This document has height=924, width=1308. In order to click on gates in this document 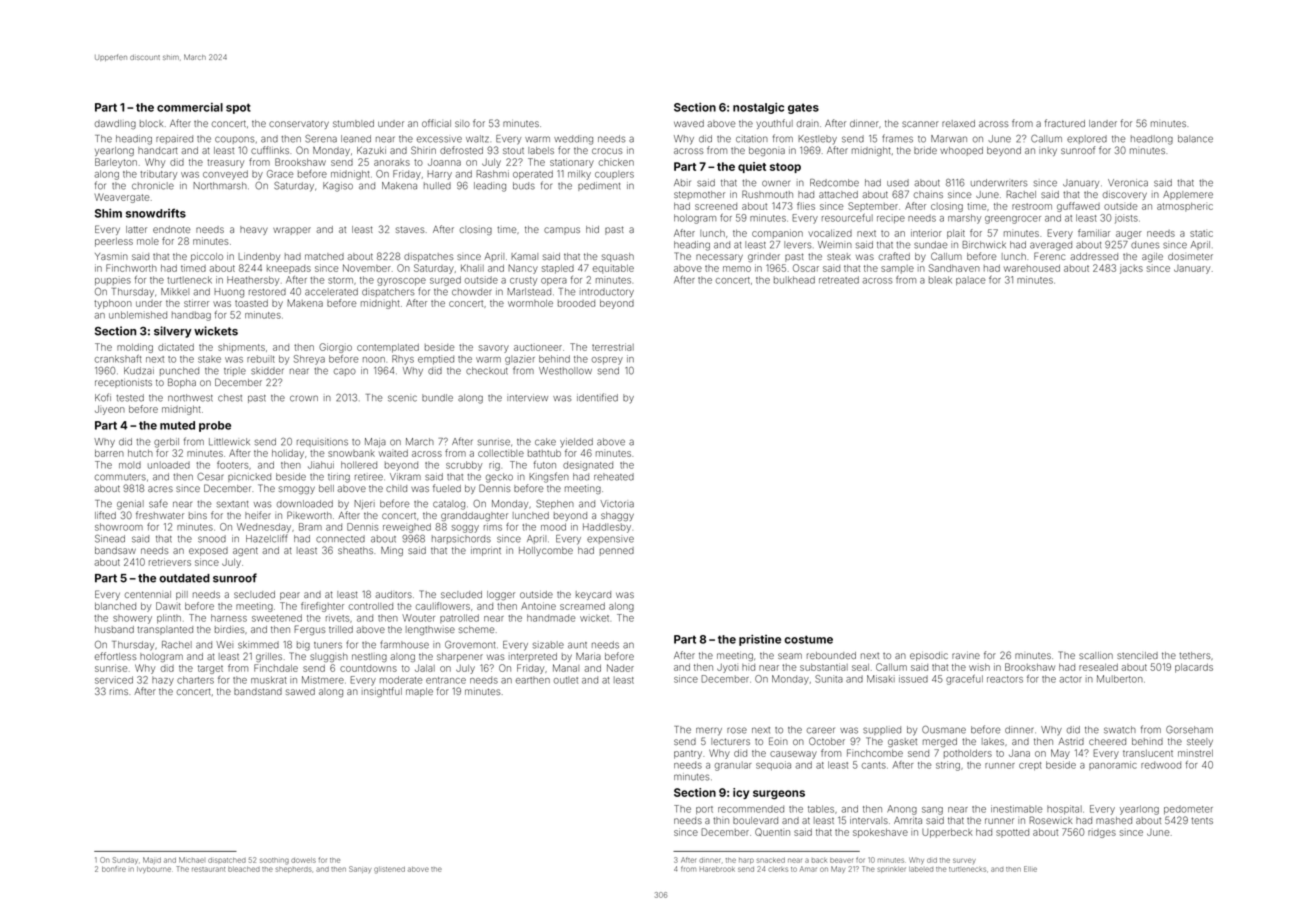, I will do `click(803, 108)`.
